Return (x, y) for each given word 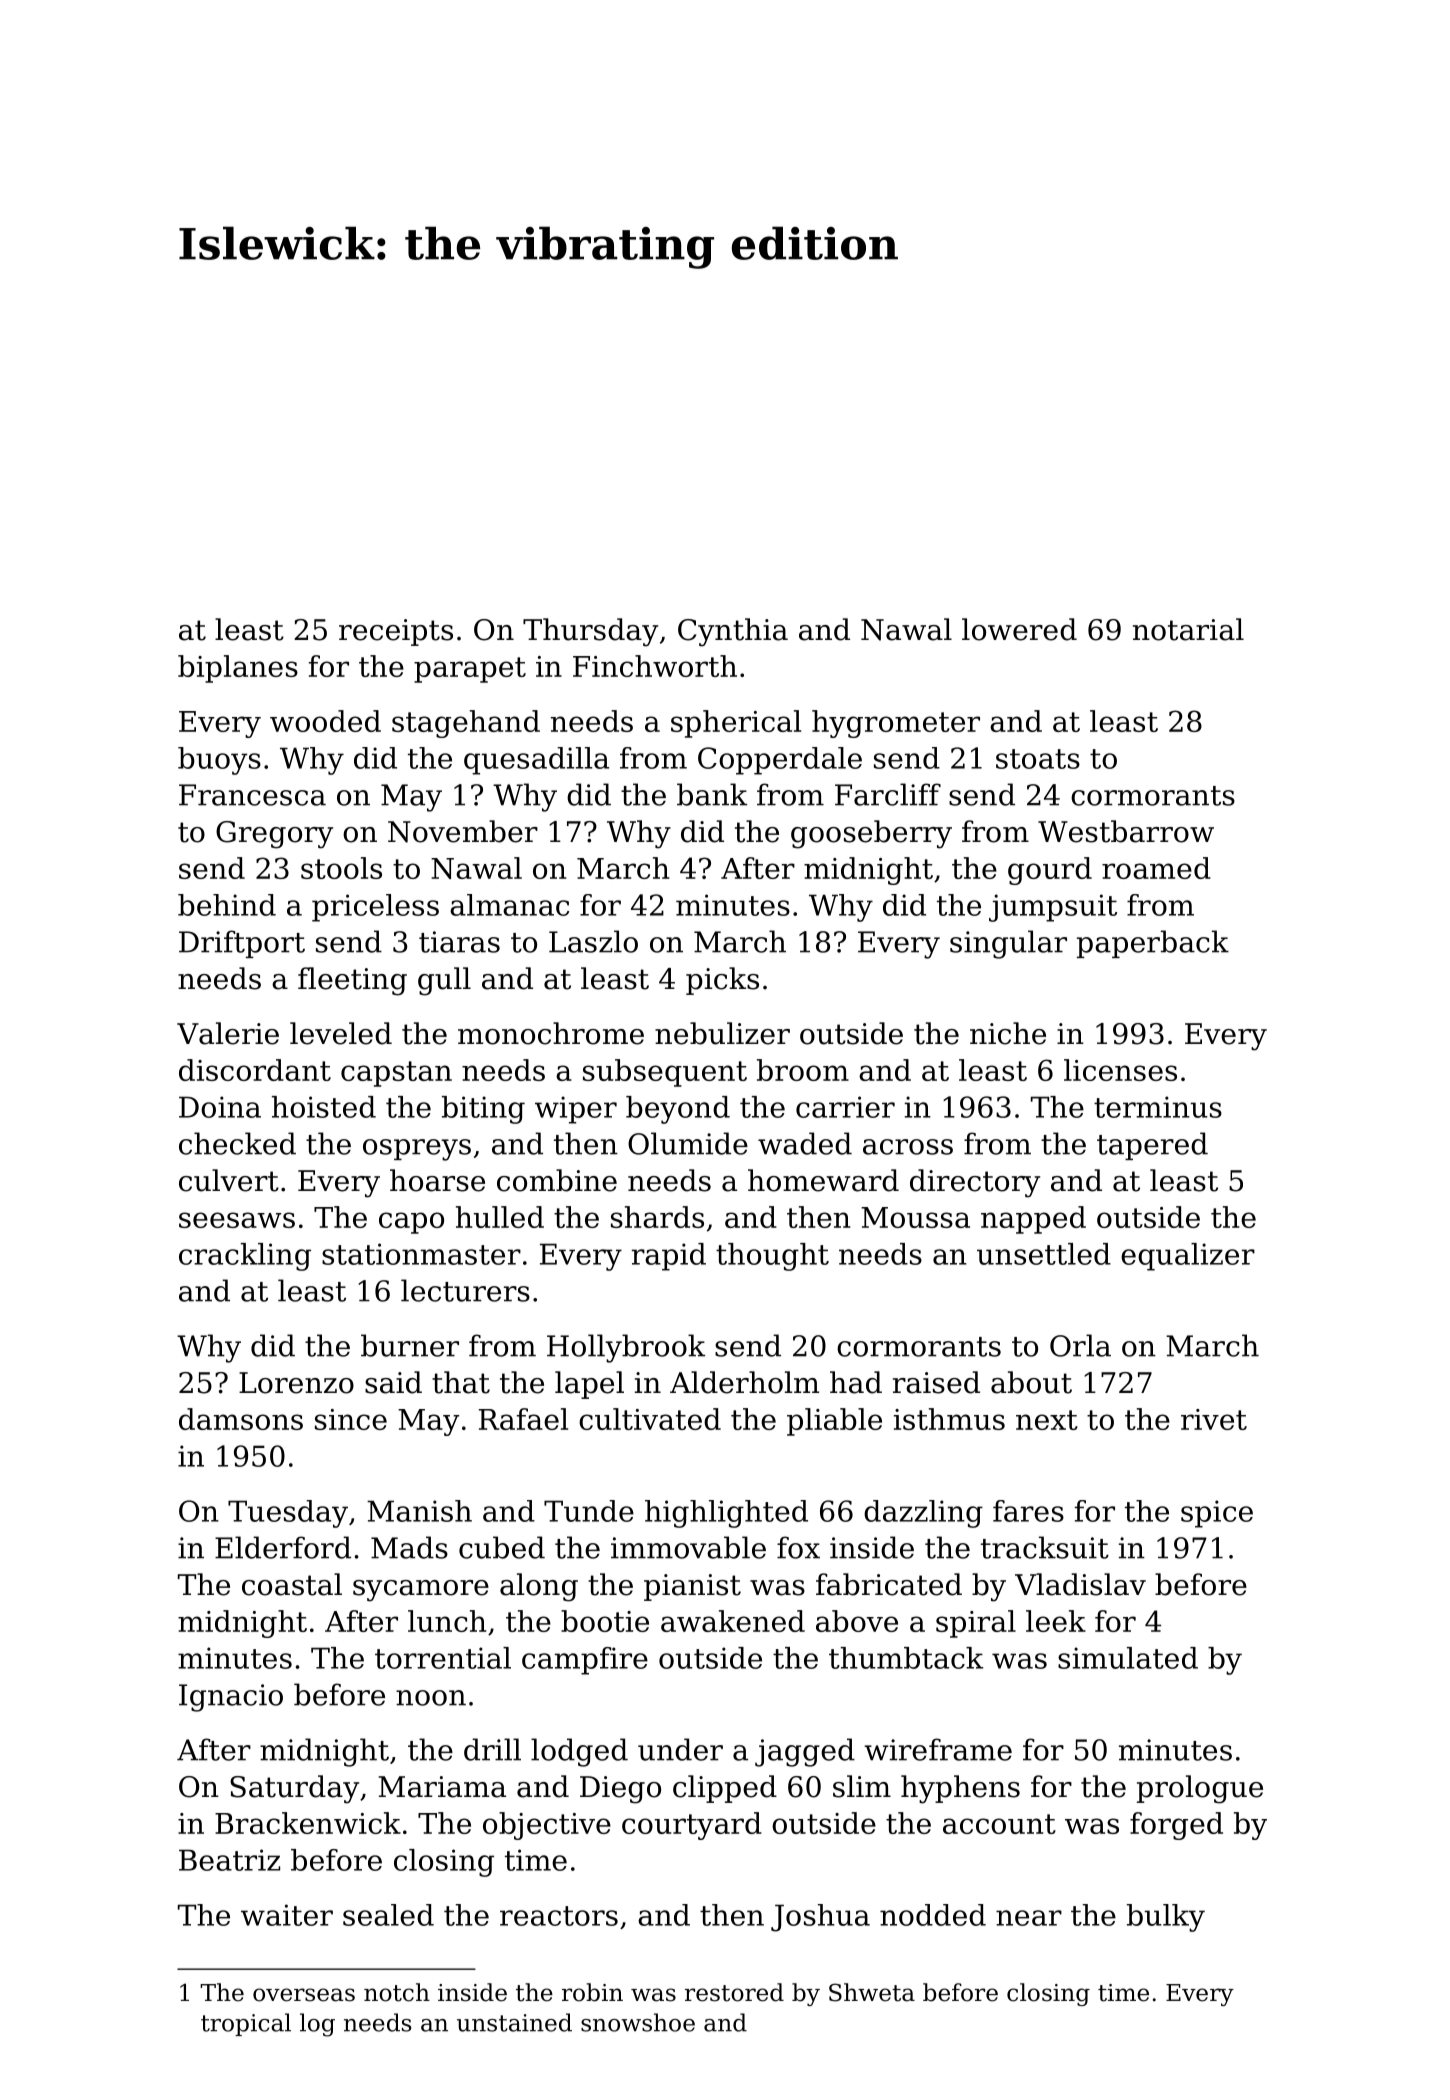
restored (734, 1992)
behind (227, 905)
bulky (1166, 1918)
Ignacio (231, 1698)
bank (712, 794)
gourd (1050, 871)
